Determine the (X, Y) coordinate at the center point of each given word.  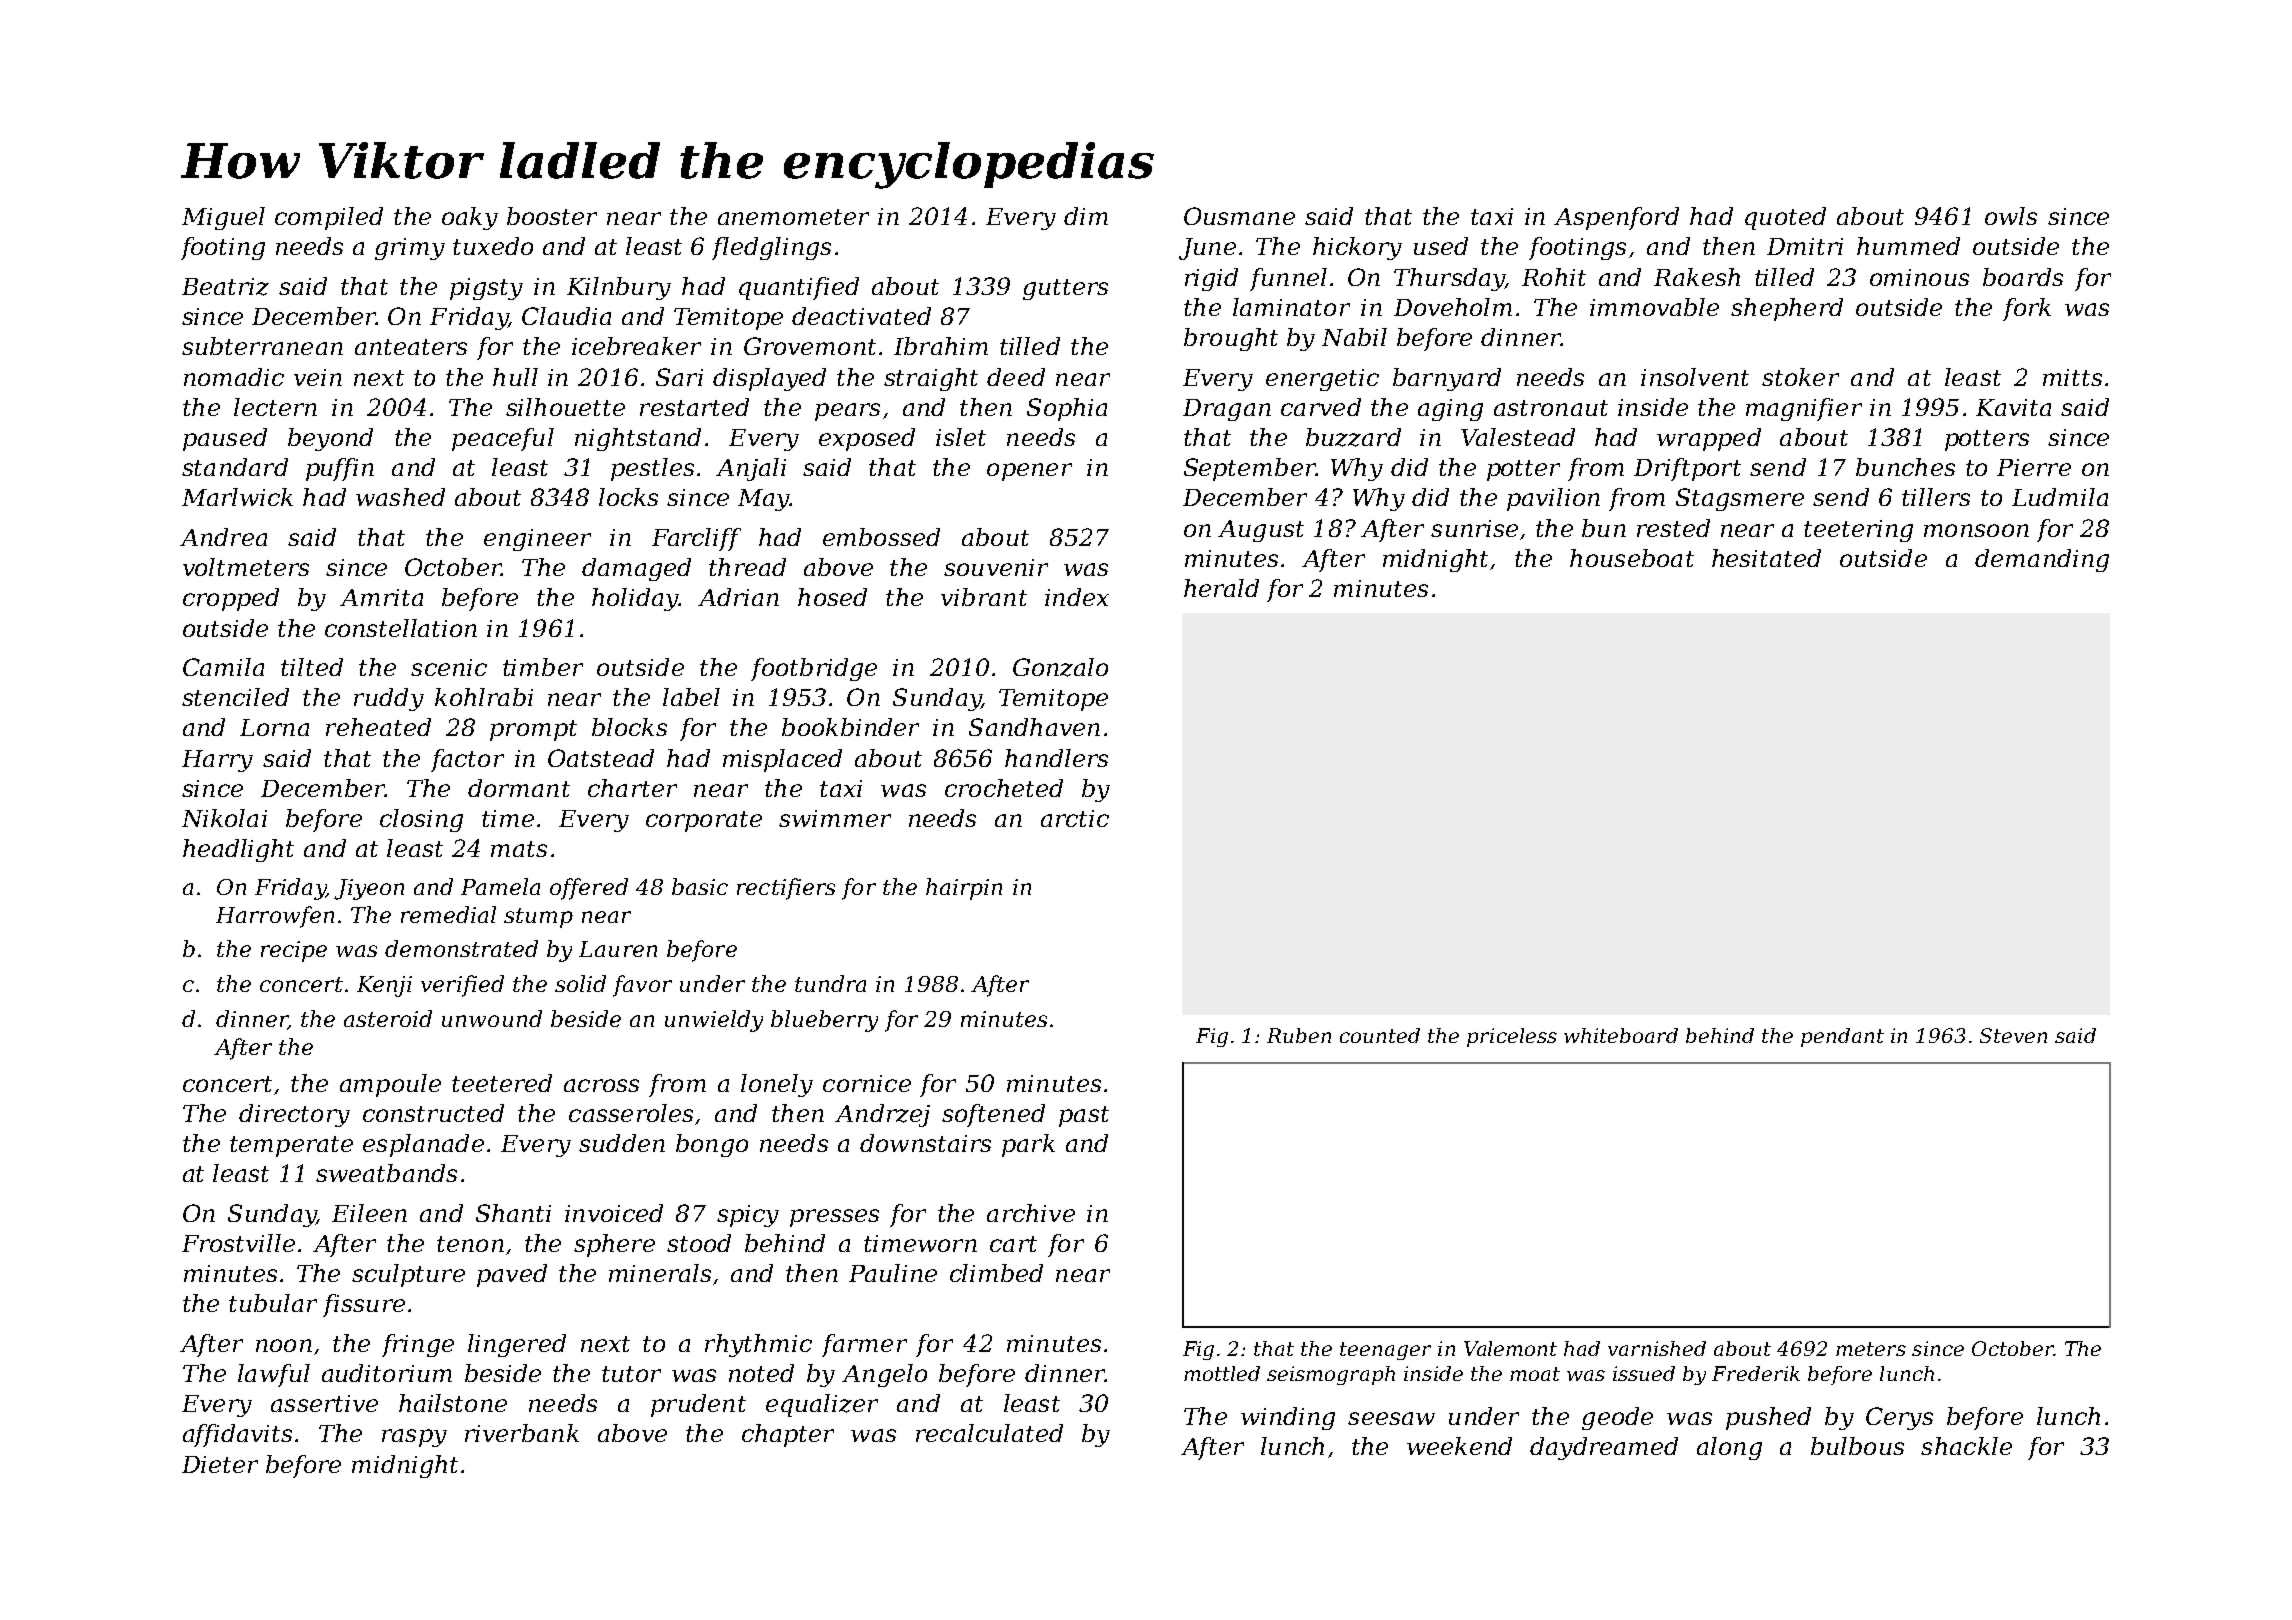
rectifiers (786, 889)
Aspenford (1616, 218)
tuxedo (493, 246)
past (1084, 1116)
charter (632, 788)
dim (1086, 216)
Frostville (238, 1243)
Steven (2013, 1035)
